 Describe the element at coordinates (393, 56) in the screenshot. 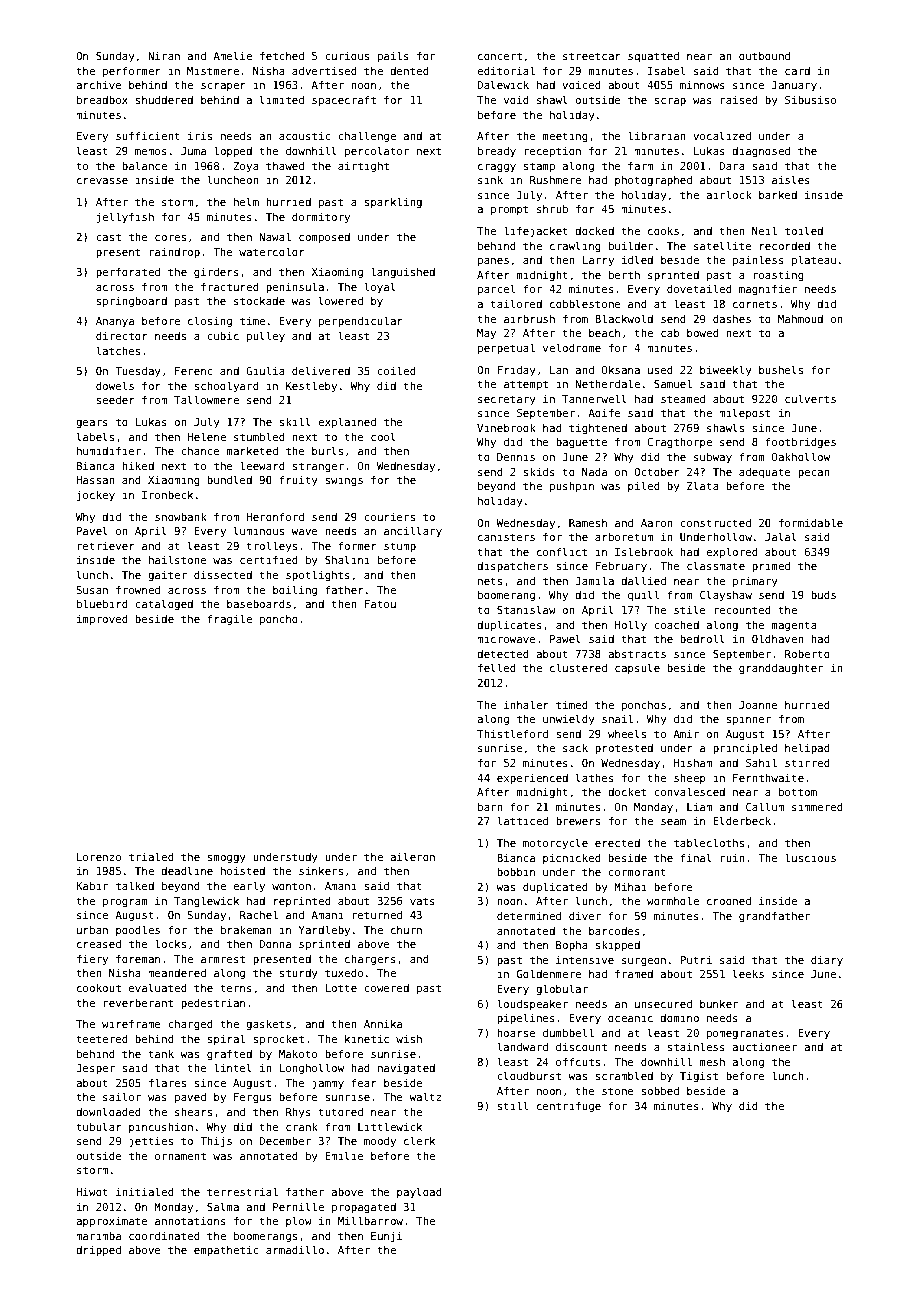

I see `pails` at that location.
